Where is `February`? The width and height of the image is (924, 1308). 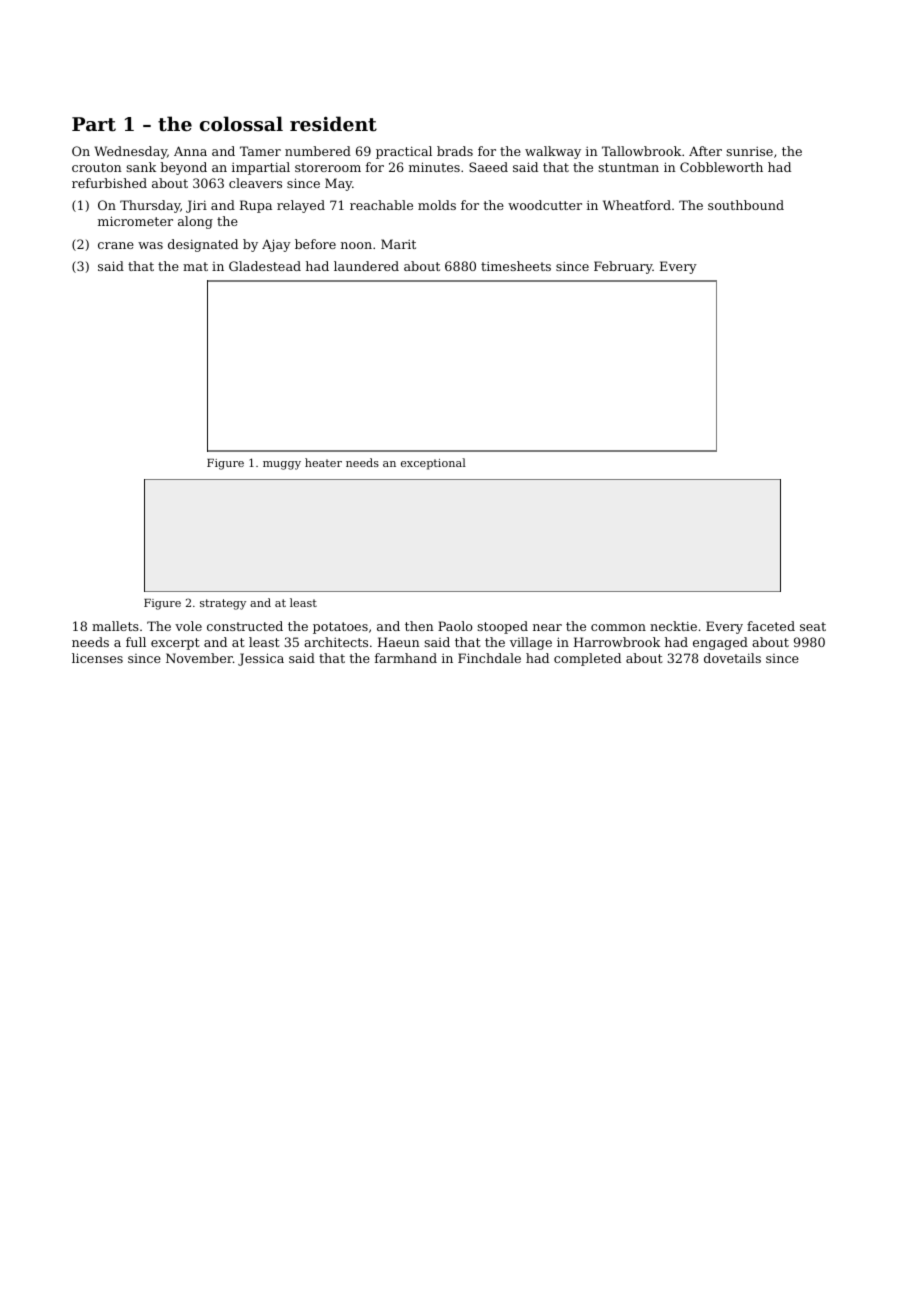
February is located at coordinates (623, 267).
